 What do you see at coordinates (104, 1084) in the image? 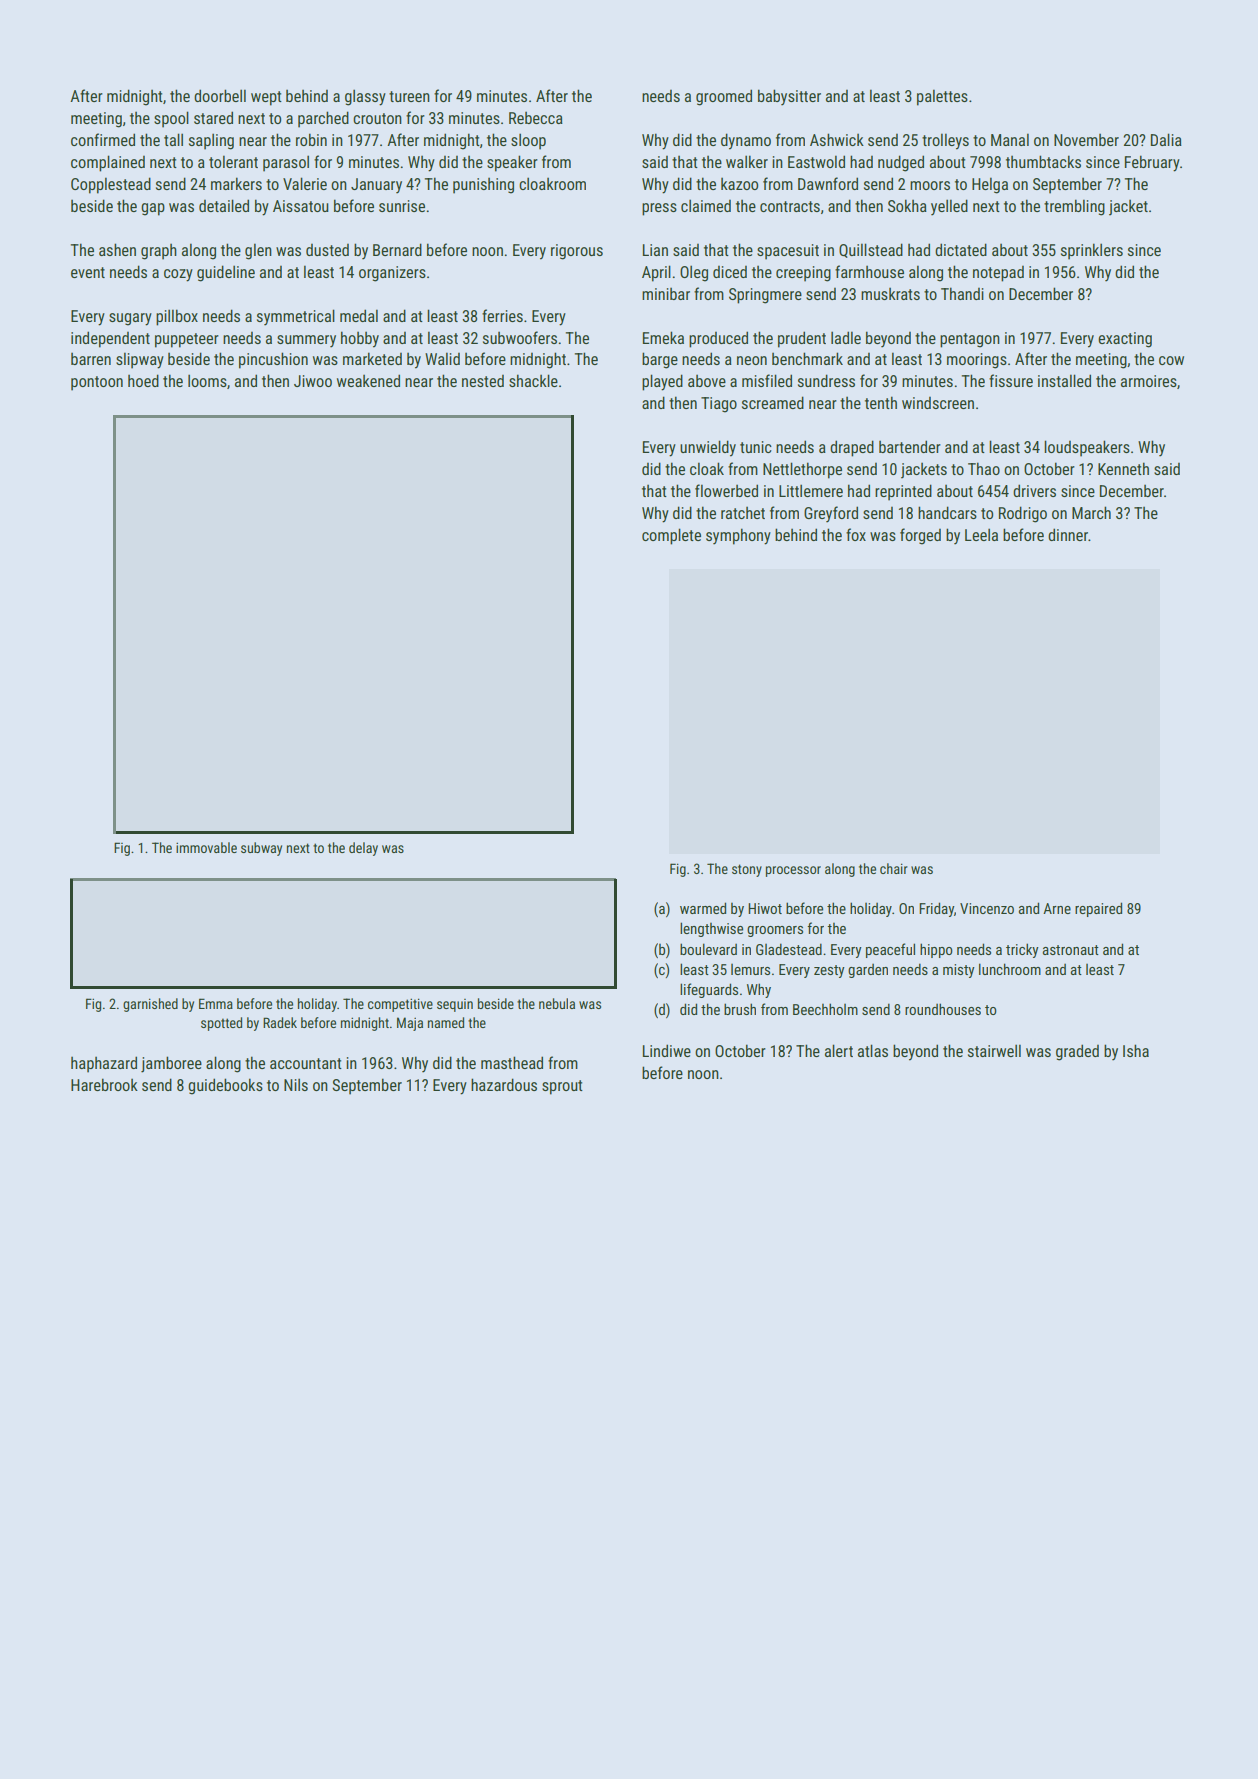
I see `Harebrook` at bounding box center [104, 1084].
